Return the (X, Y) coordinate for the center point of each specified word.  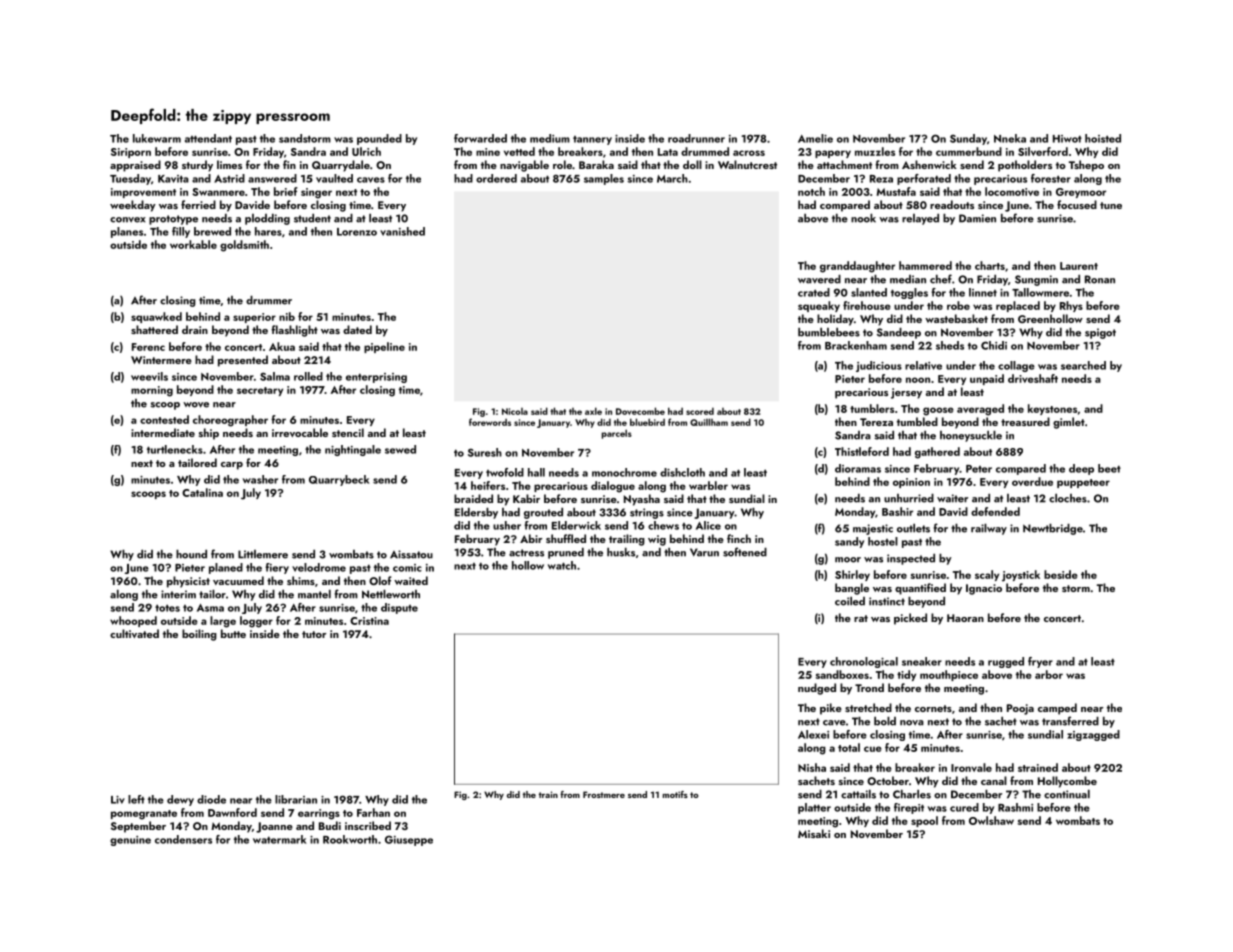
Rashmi (1015, 807)
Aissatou (411, 554)
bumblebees (829, 332)
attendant (208, 138)
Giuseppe (409, 840)
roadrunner (696, 138)
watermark (280, 839)
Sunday (968, 139)
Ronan (1100, 279)
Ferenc (148, 347)
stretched (868, 707)
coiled (850, 601)
